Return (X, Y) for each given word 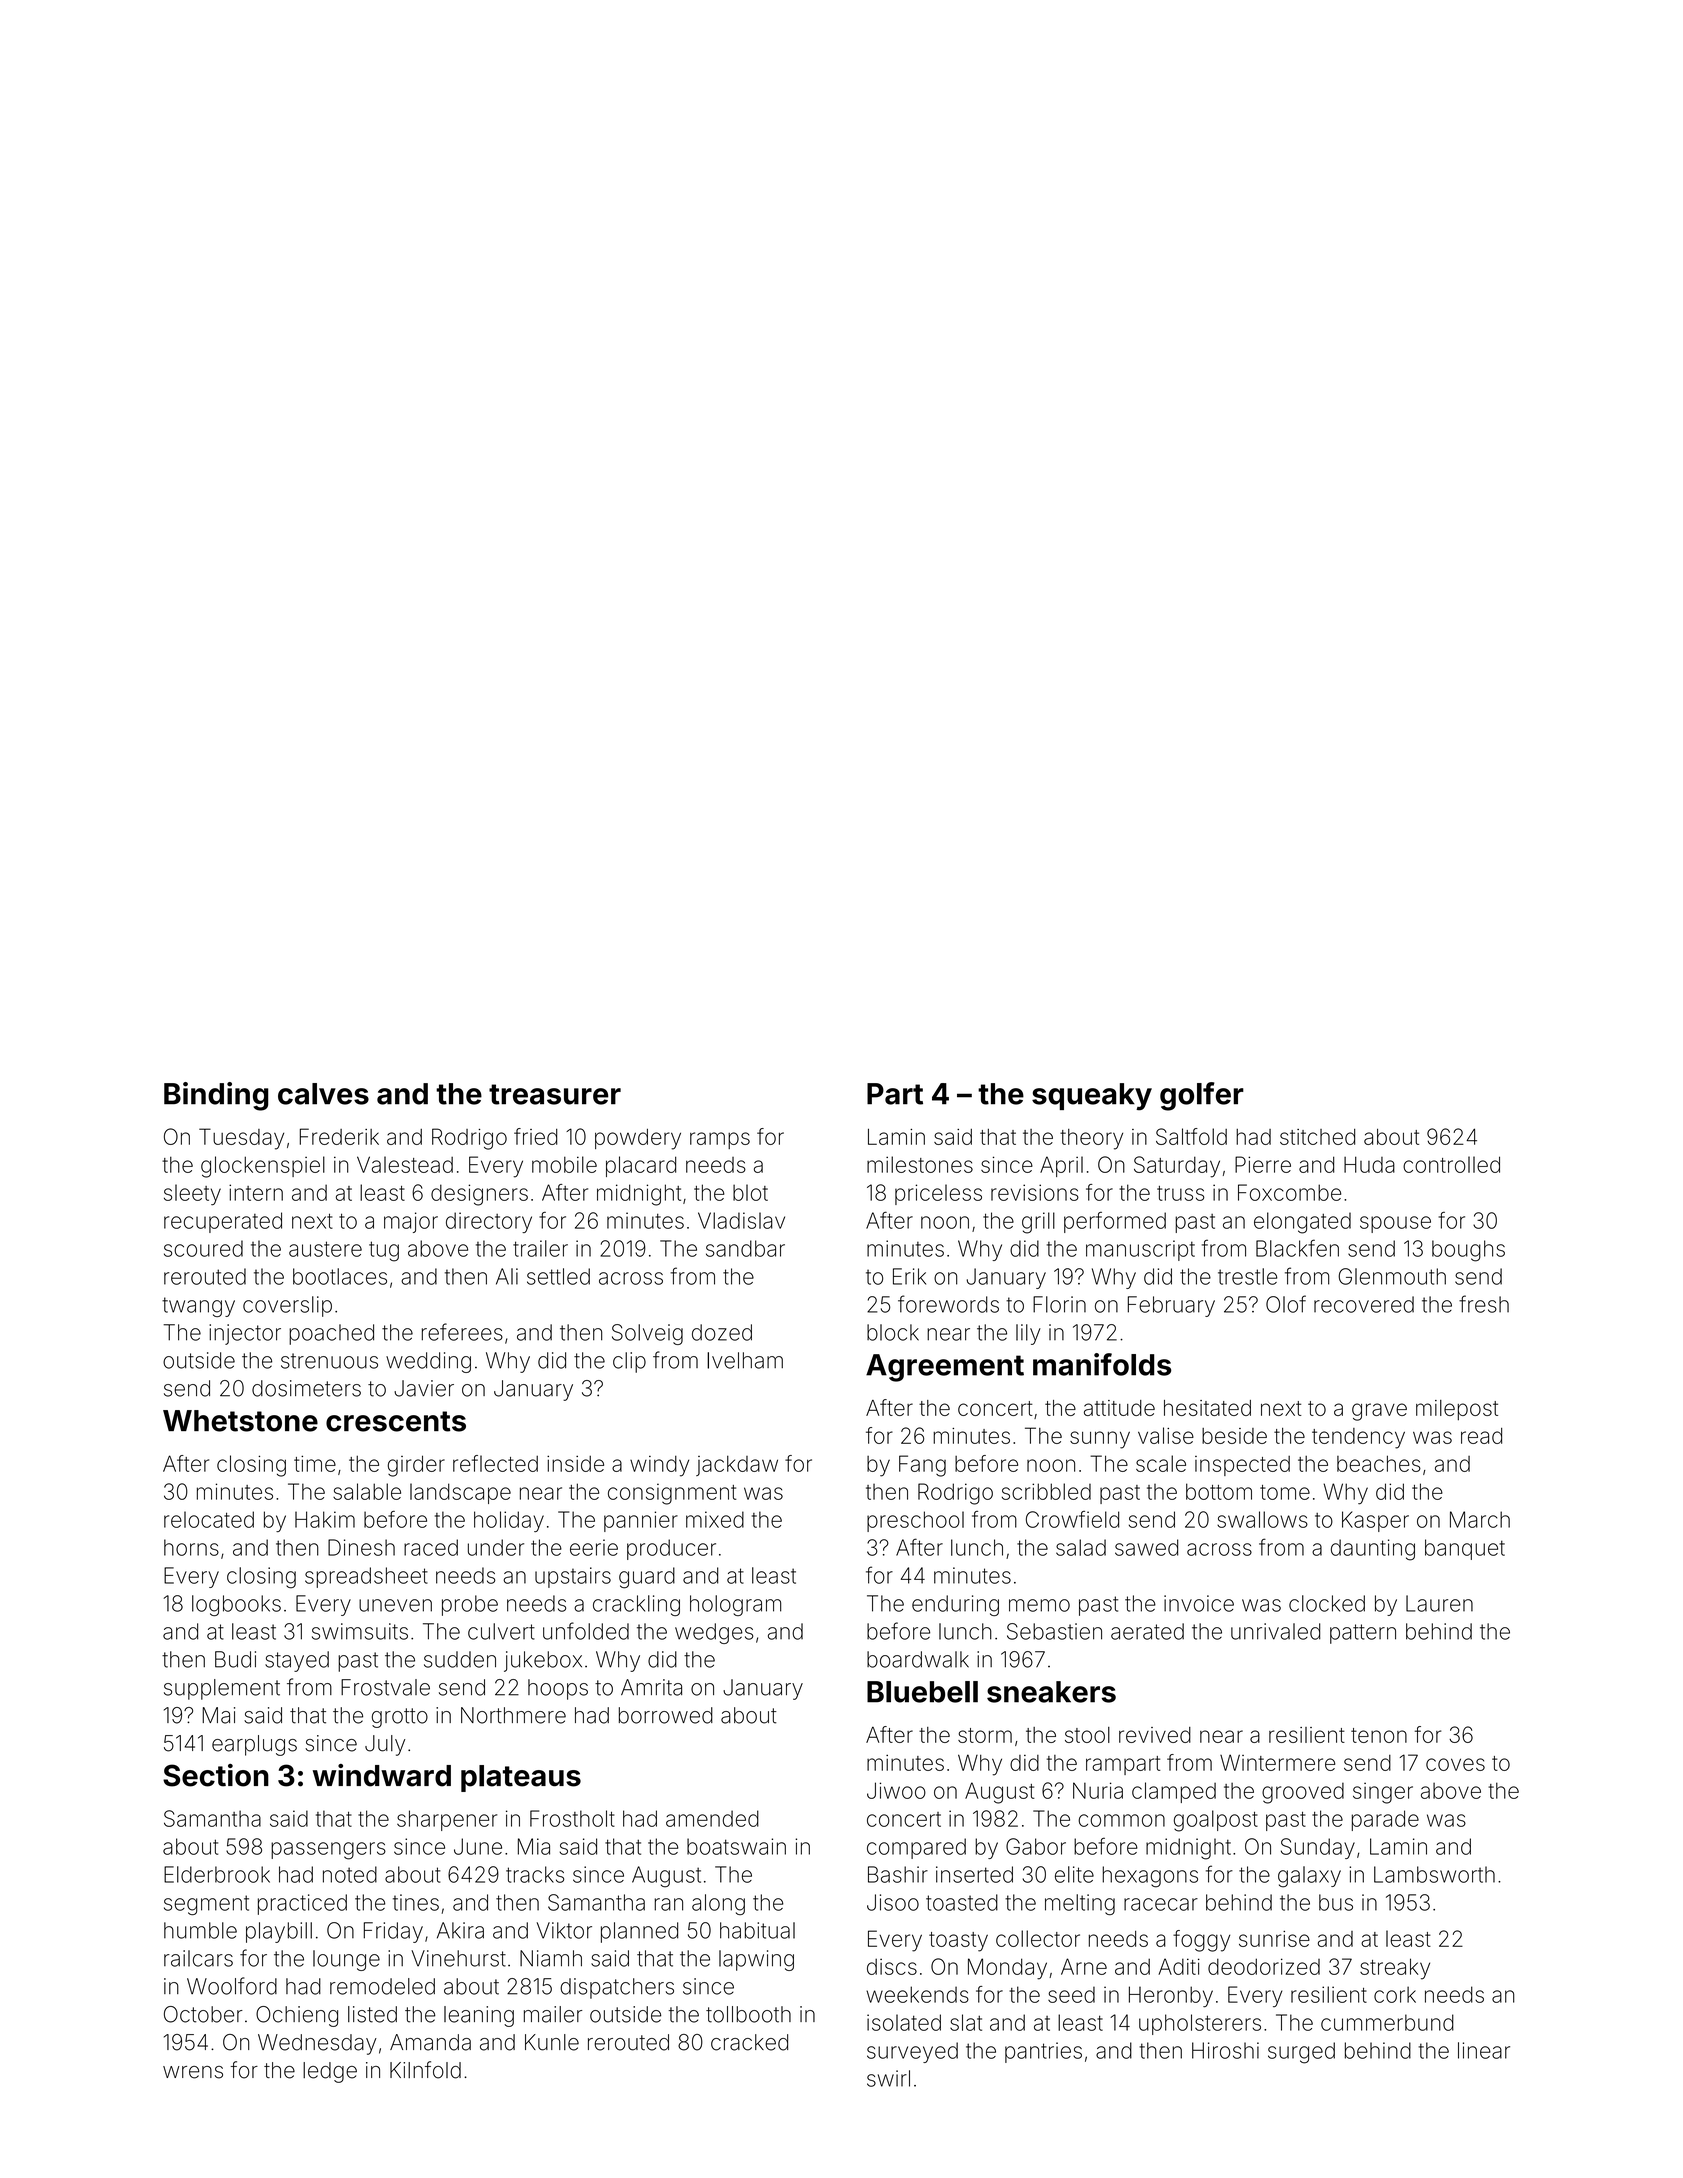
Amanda (430, 2042)
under (496, 1547)
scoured (203, 1248)
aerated (1147, 1631)
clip (629, 1362)
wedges (714, 1633)
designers (479, 1195)
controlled (1451, 1164)
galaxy (1309, 1877)
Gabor (1036, 1846)
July (385, 1745)
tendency (1358, 1438)
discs (892, 1966)
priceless (938, 1194)
